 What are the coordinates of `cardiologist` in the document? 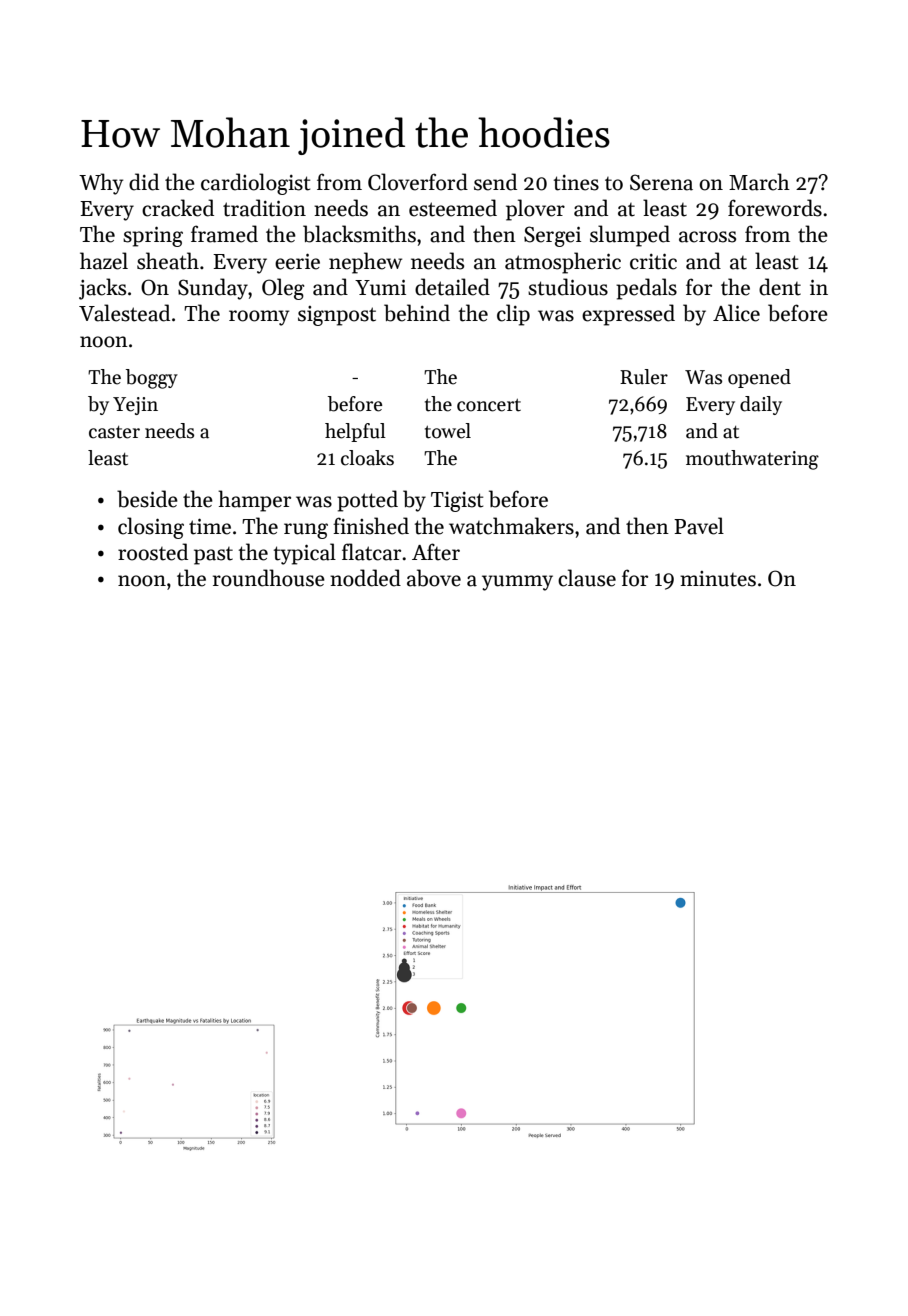 It's located at (255, 184).
